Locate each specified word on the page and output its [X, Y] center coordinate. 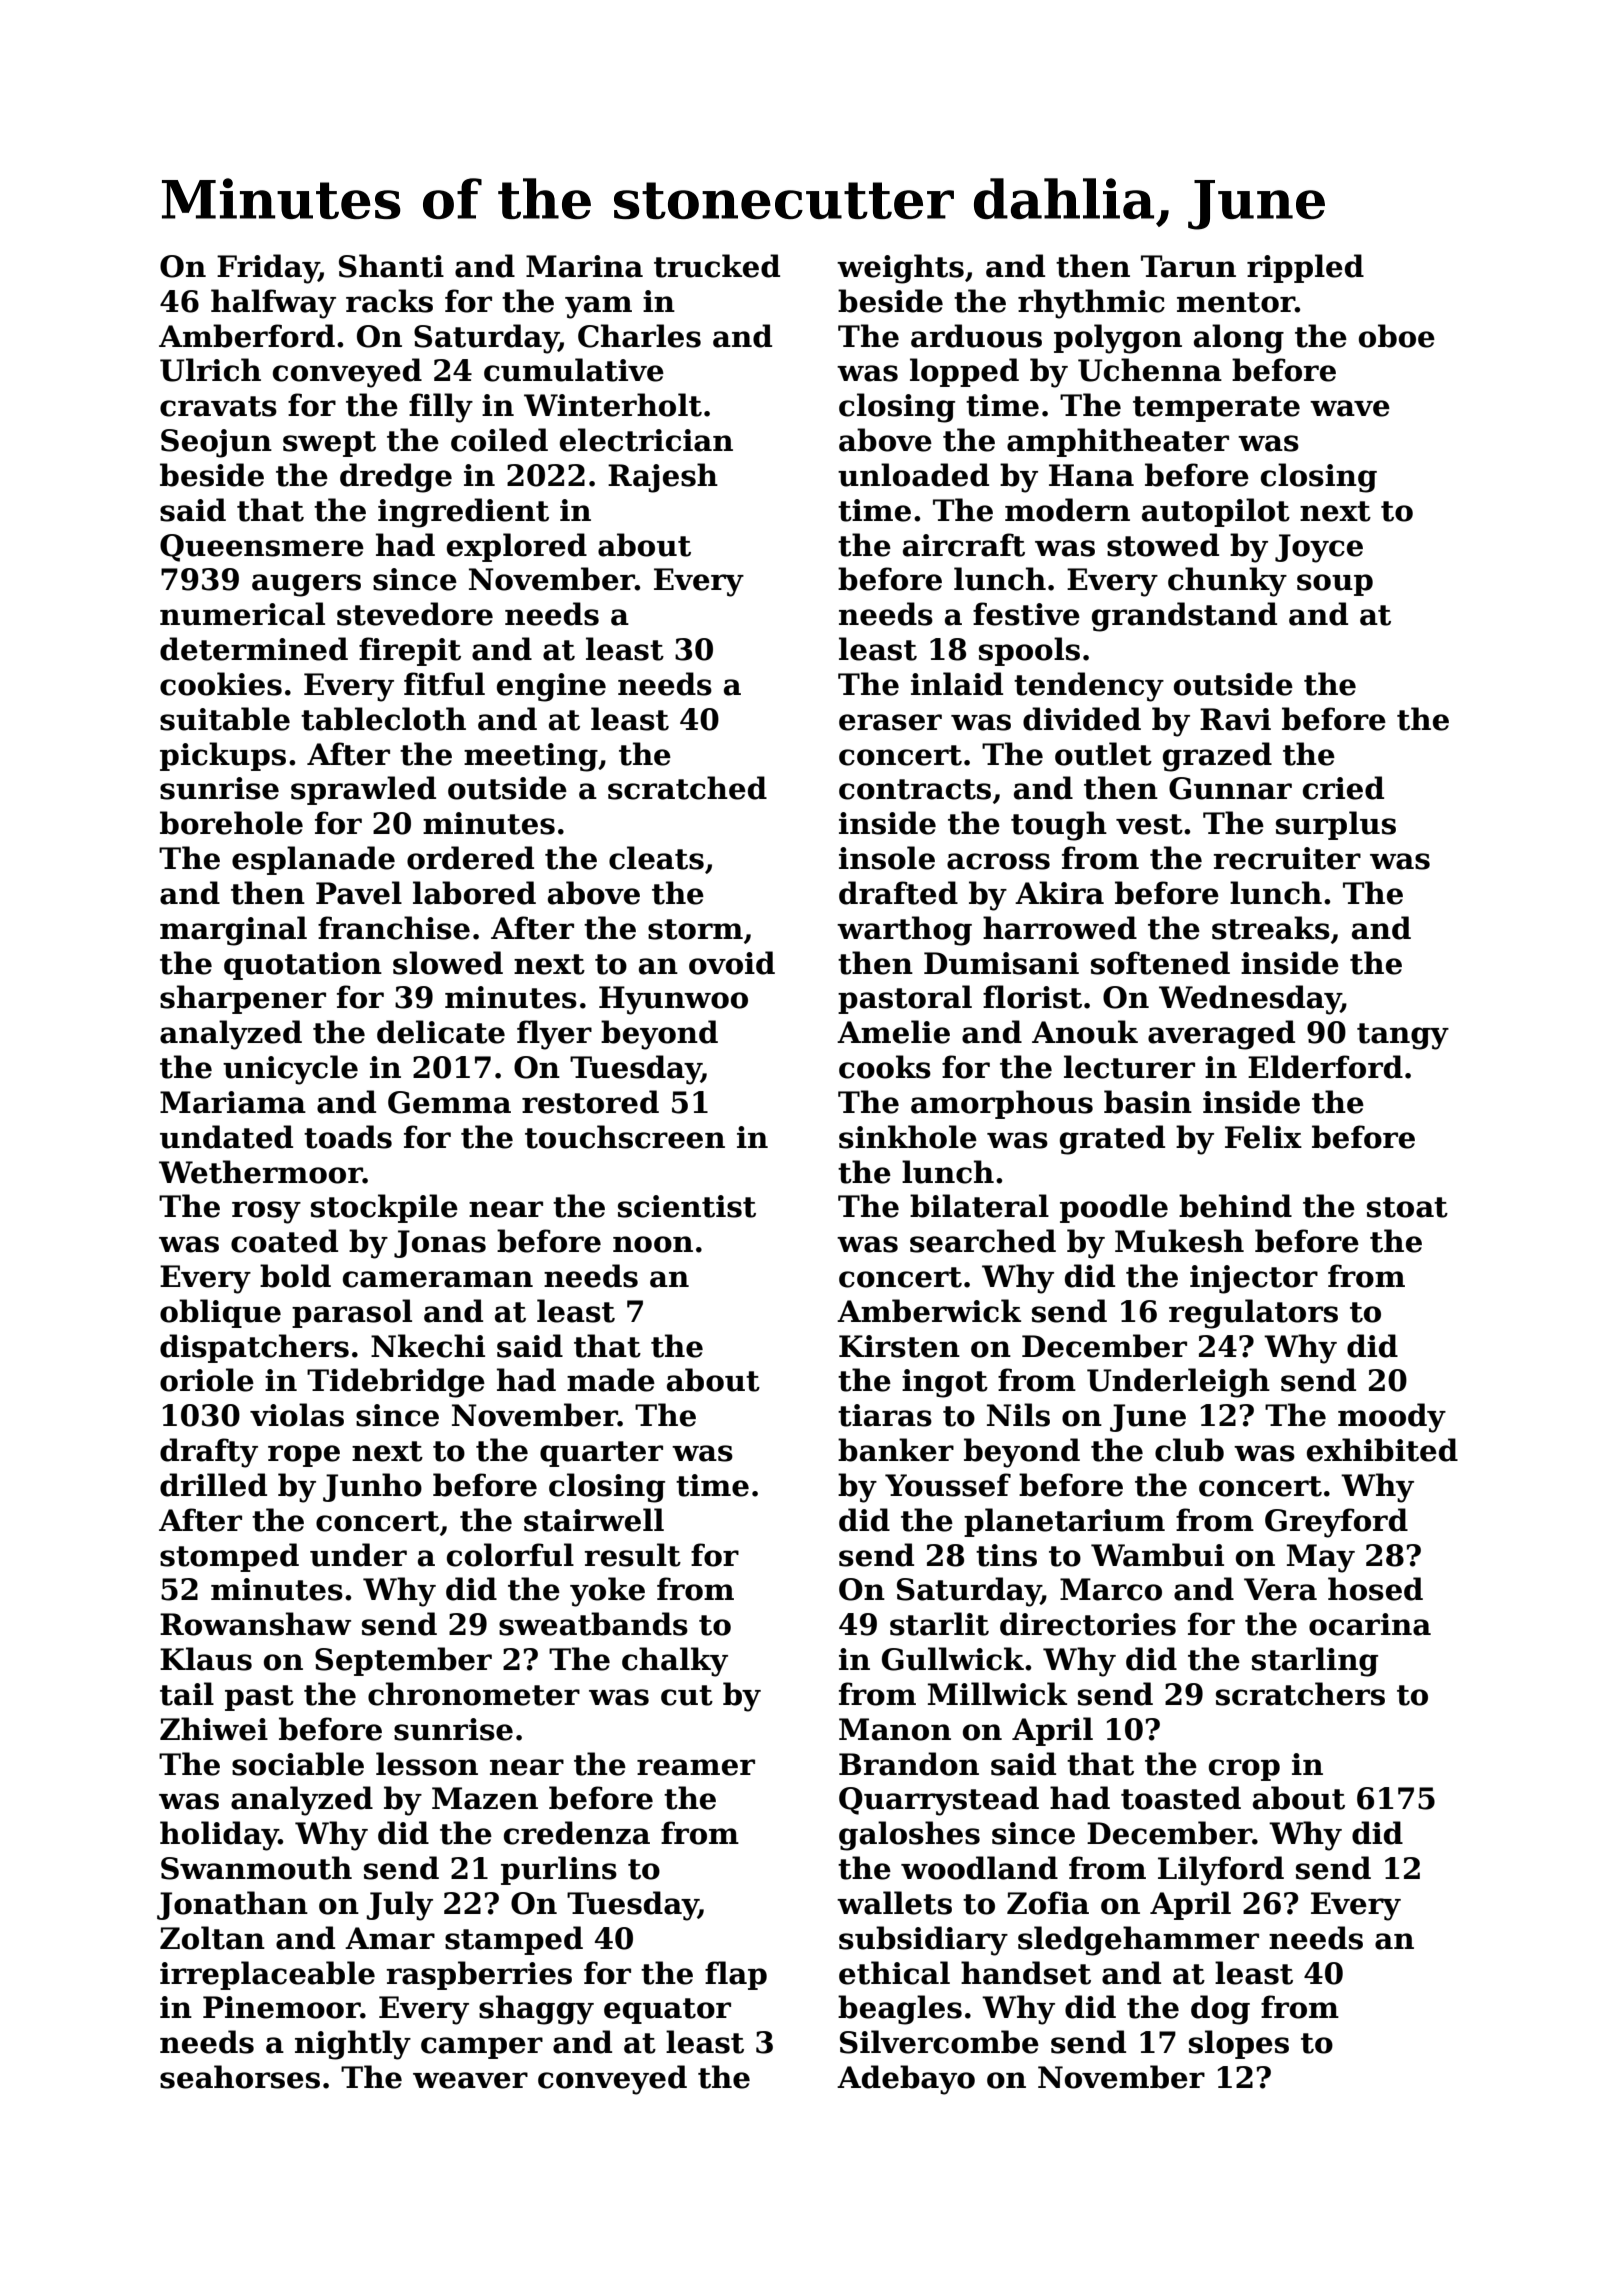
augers [306, 585]
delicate [441, 1032]
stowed [1163, 545]
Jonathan [232, 1905]
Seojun [216, 443]
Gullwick [953, 1659]
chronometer [474, 1694]
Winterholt [613, 405]
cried [1343, 788]
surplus [1336, 825]
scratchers [1300, 1694]
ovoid [732, 963]
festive [1026, 614]
